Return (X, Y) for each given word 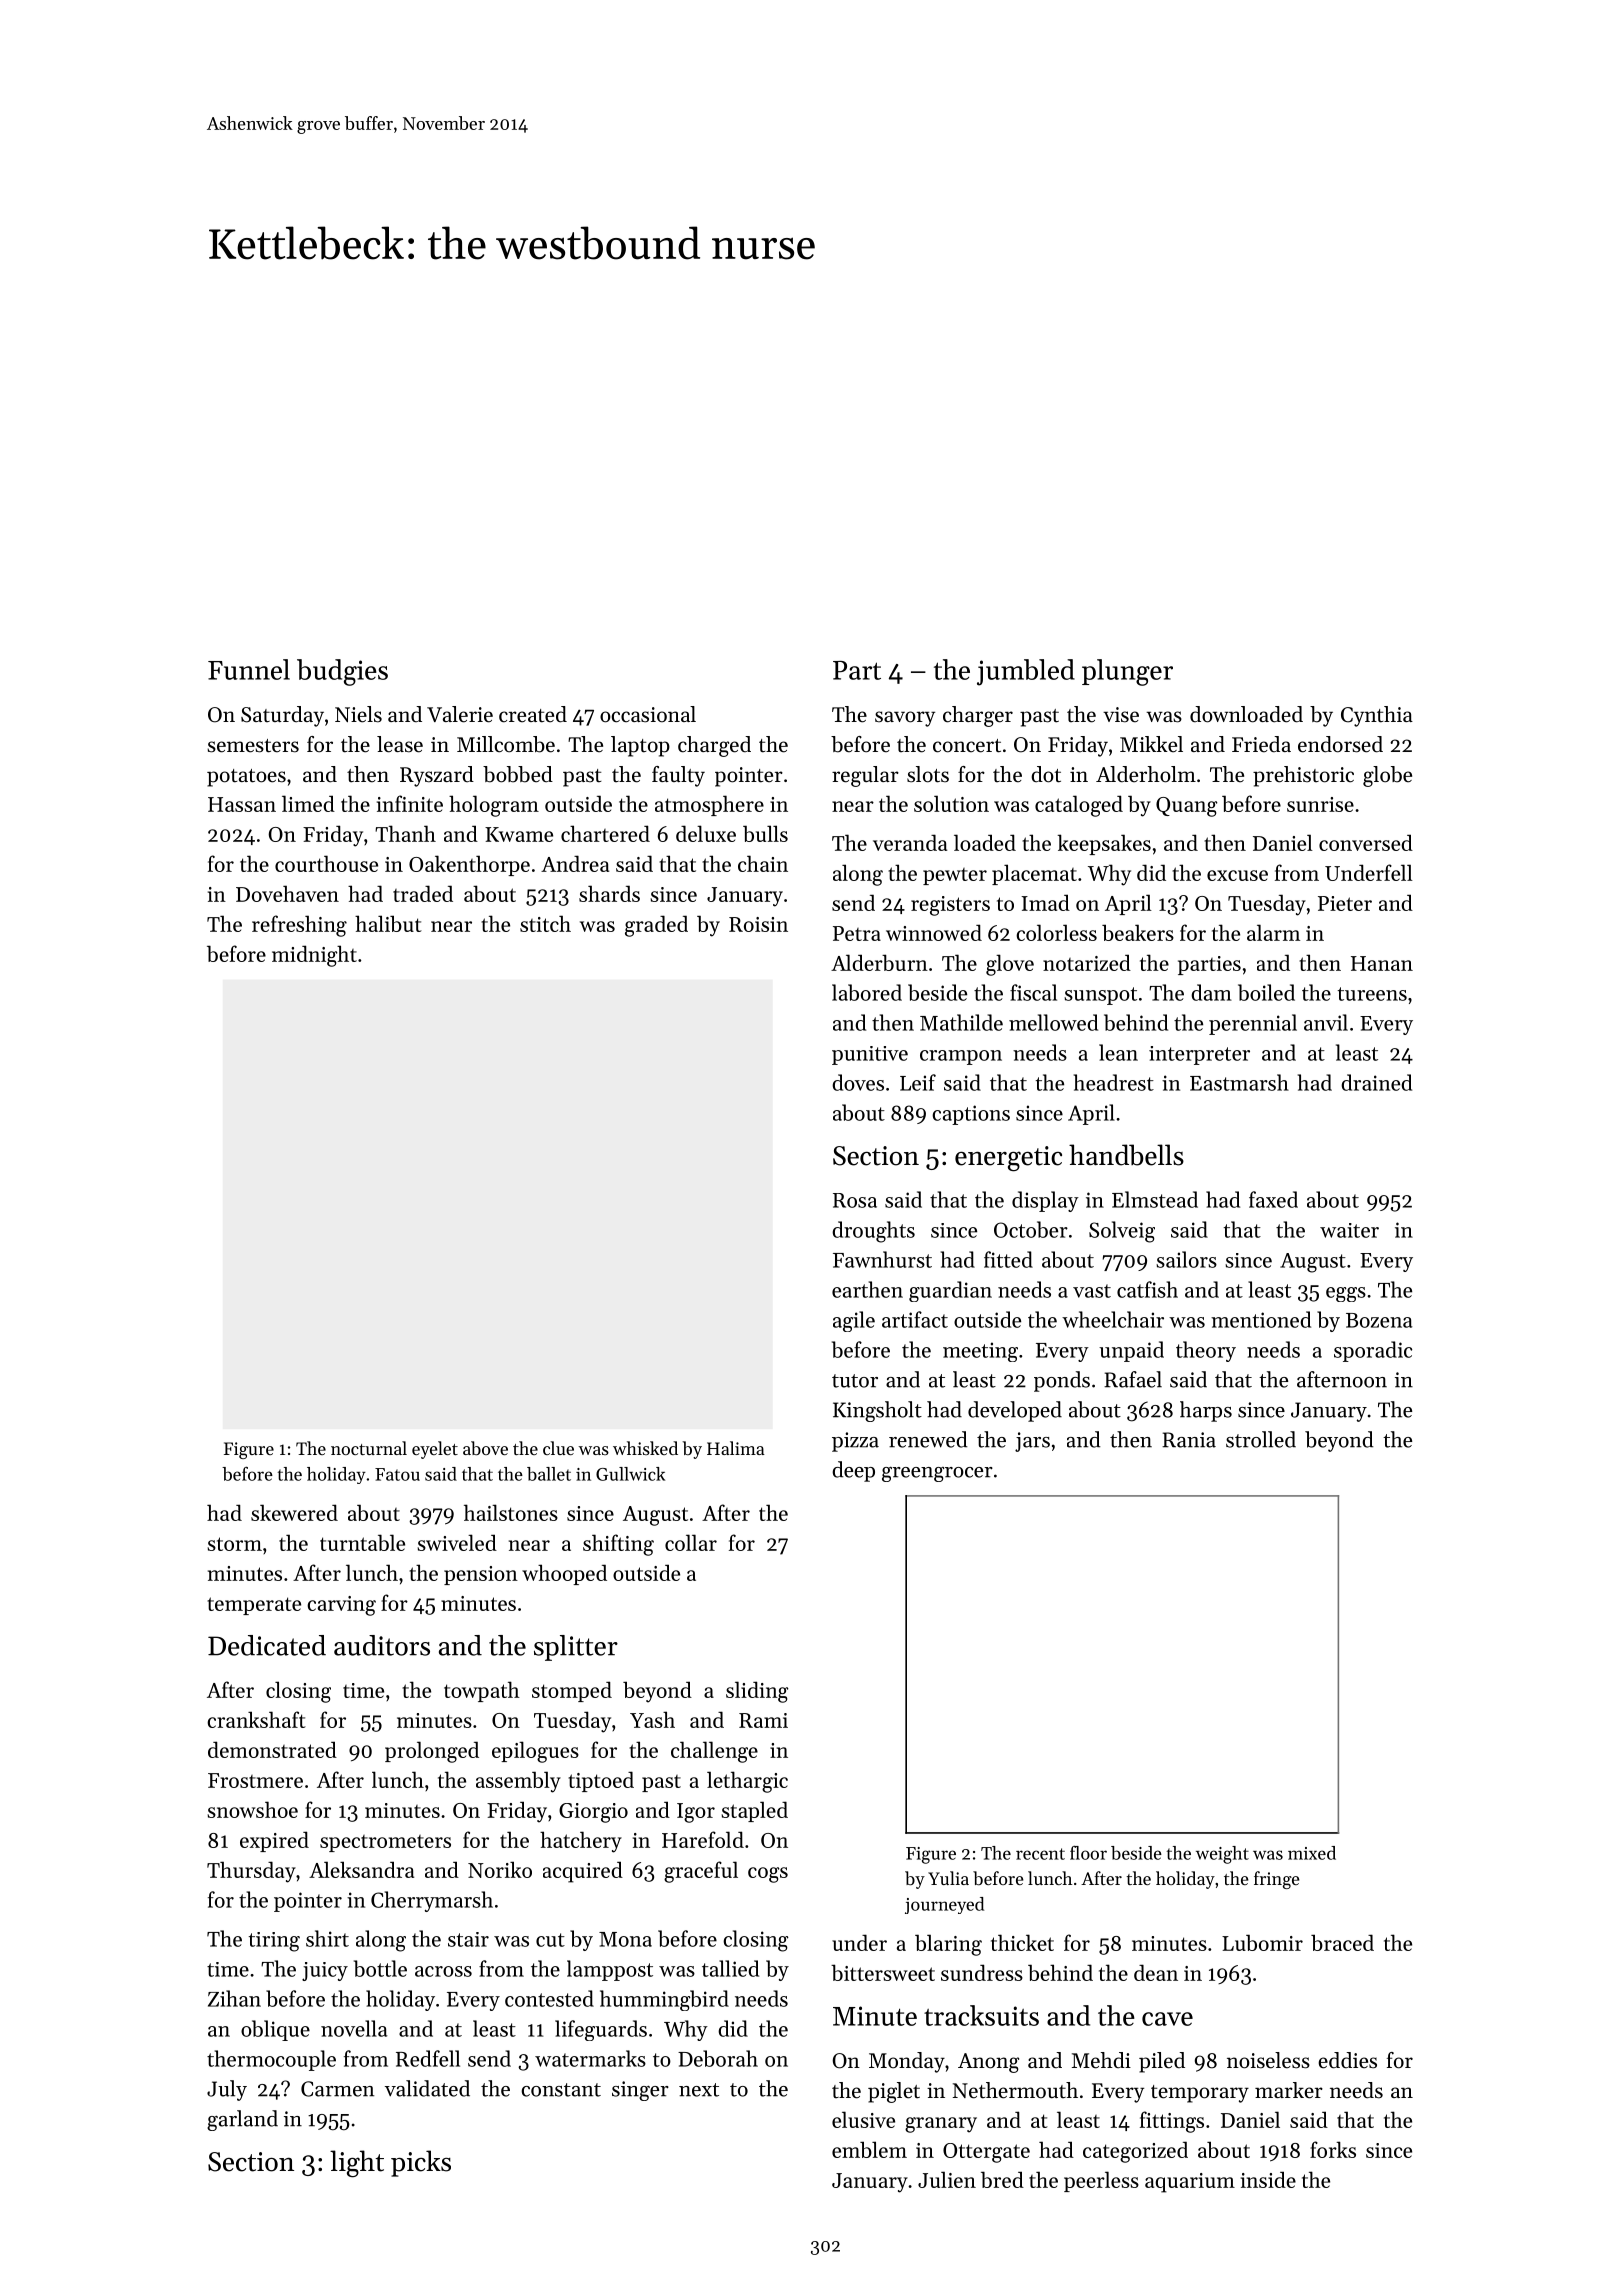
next (699, 2090)
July (227, 2090)
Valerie (460, 714)
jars (1032, 1442)
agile (854, 1321)
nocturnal (369, 1448)
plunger (1127, 672)
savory (905, 719)
